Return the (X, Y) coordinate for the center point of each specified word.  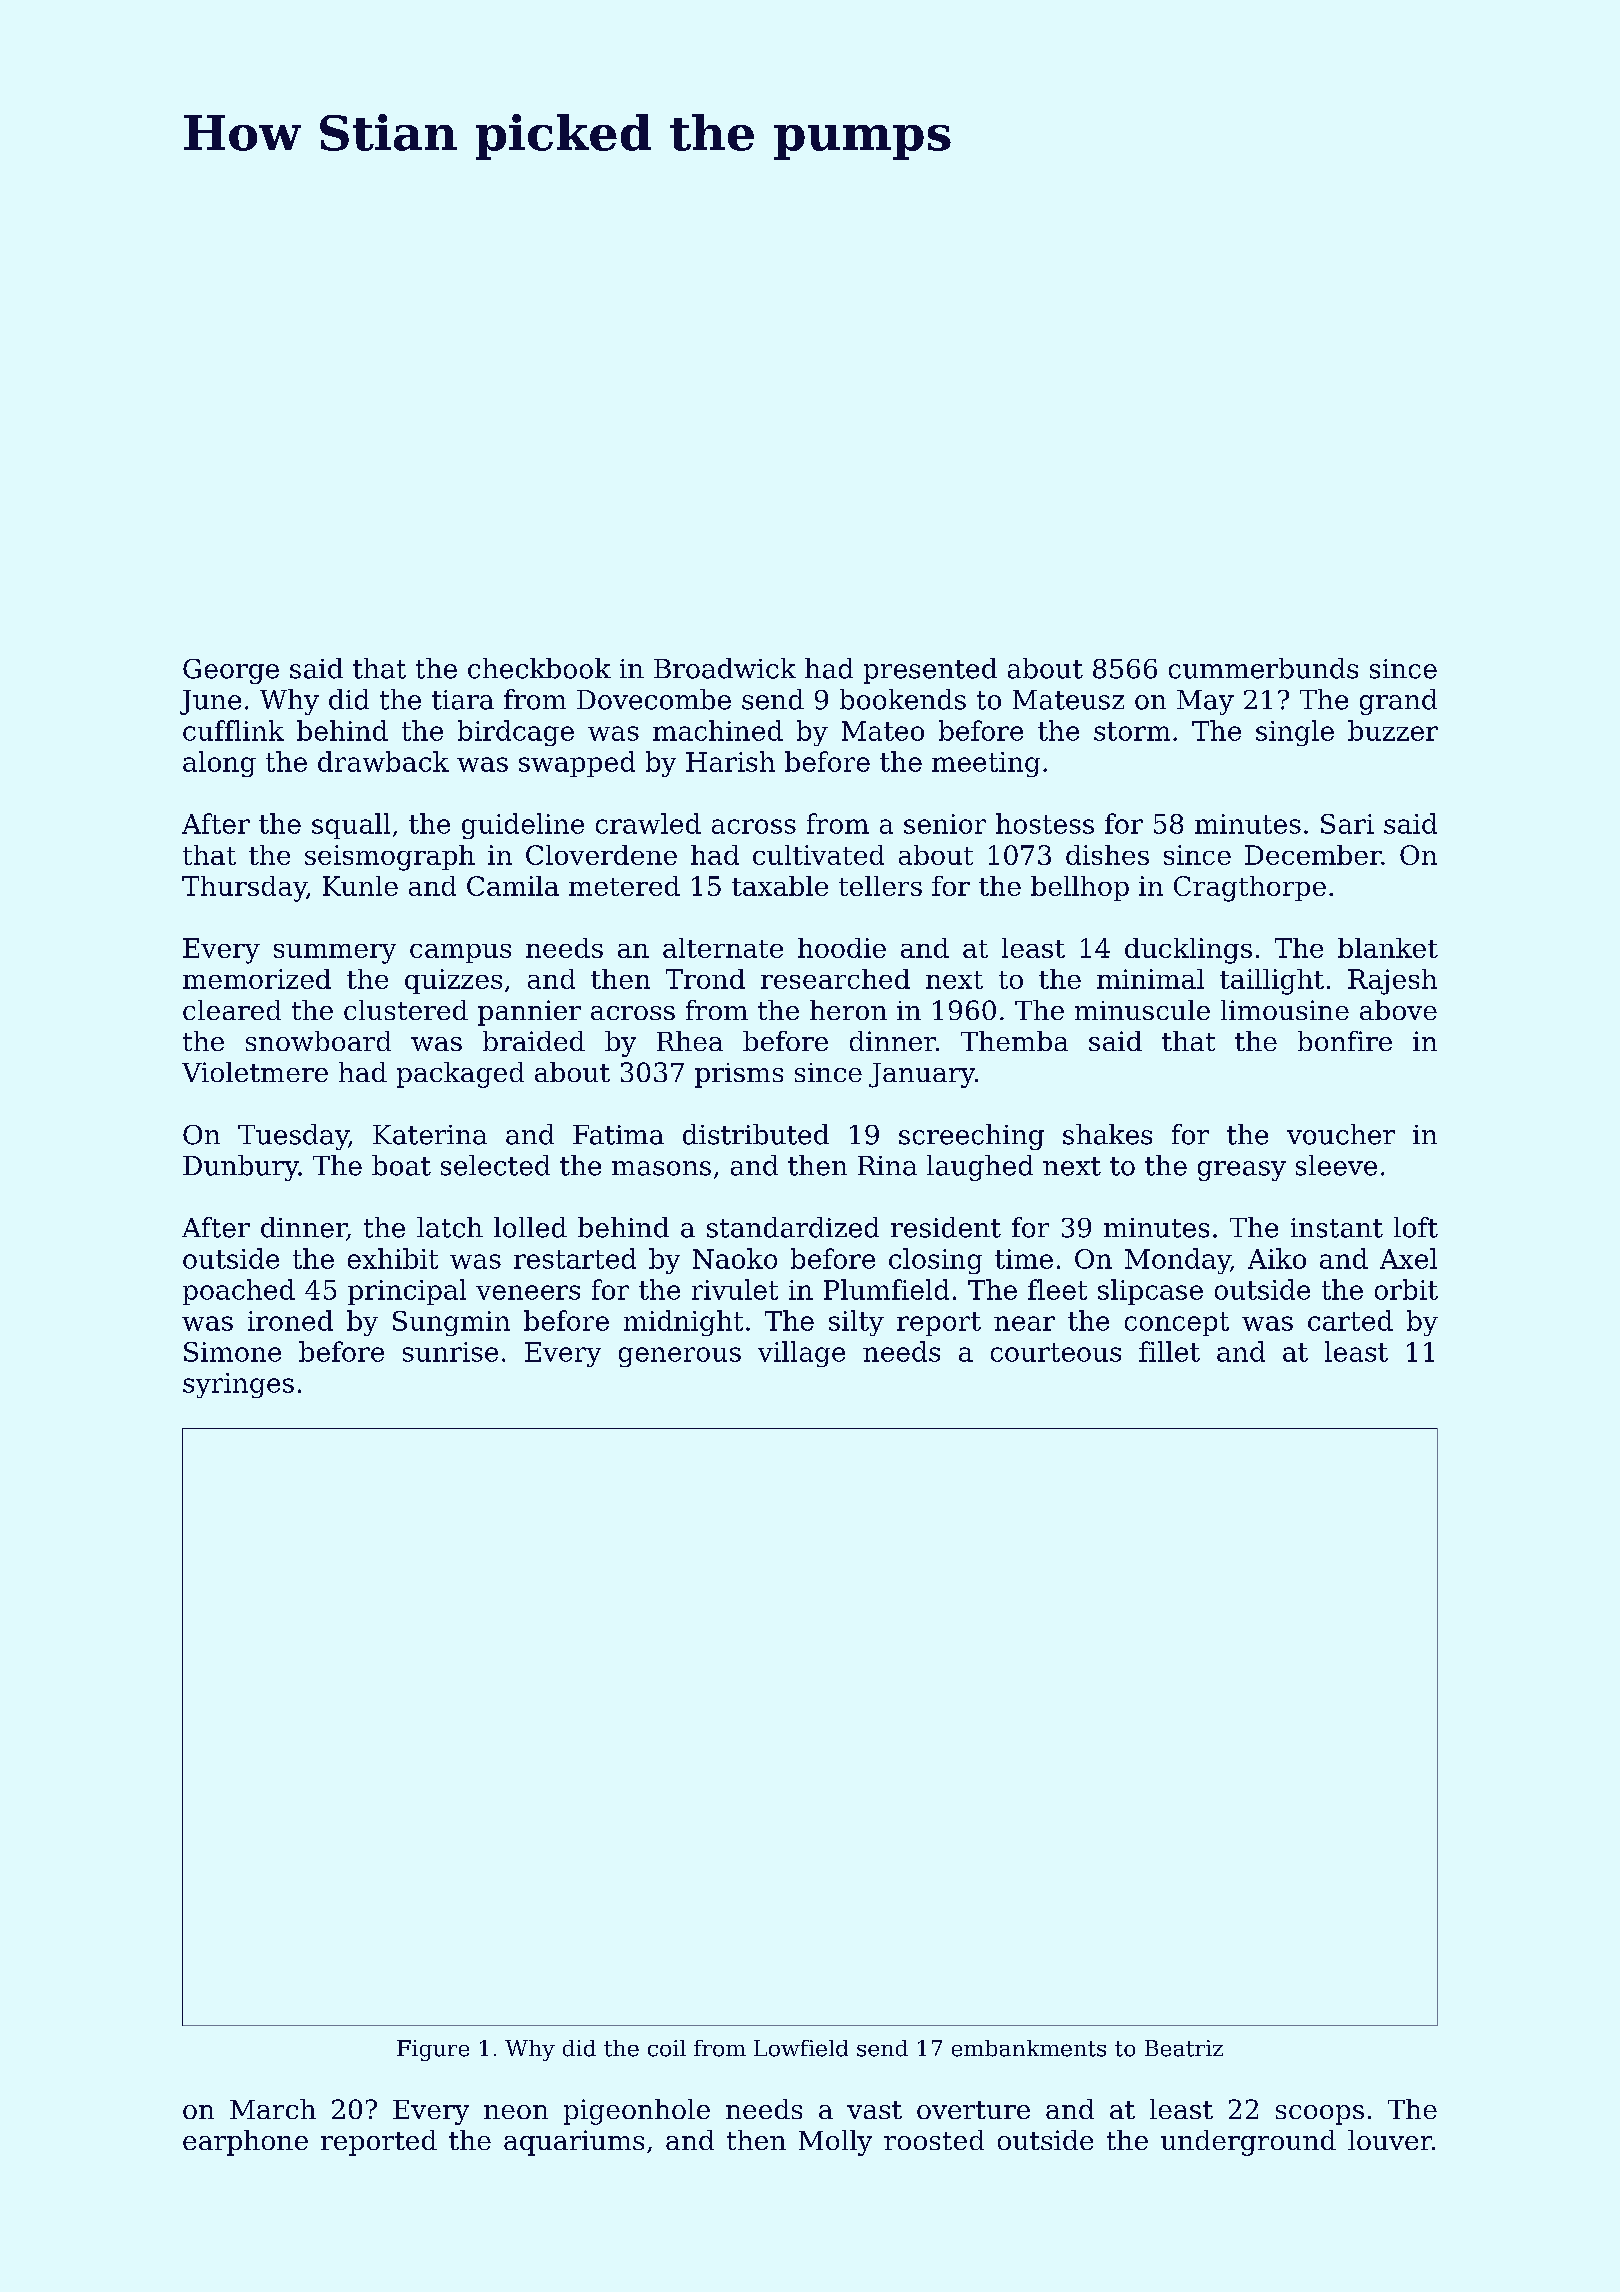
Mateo (883, 731)
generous (680, 1357)
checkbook (539, 668)
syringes (238, 1385)
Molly (835, 2143)
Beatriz (1184, 2048)
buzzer (1393, 730)
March (273, 2109)
